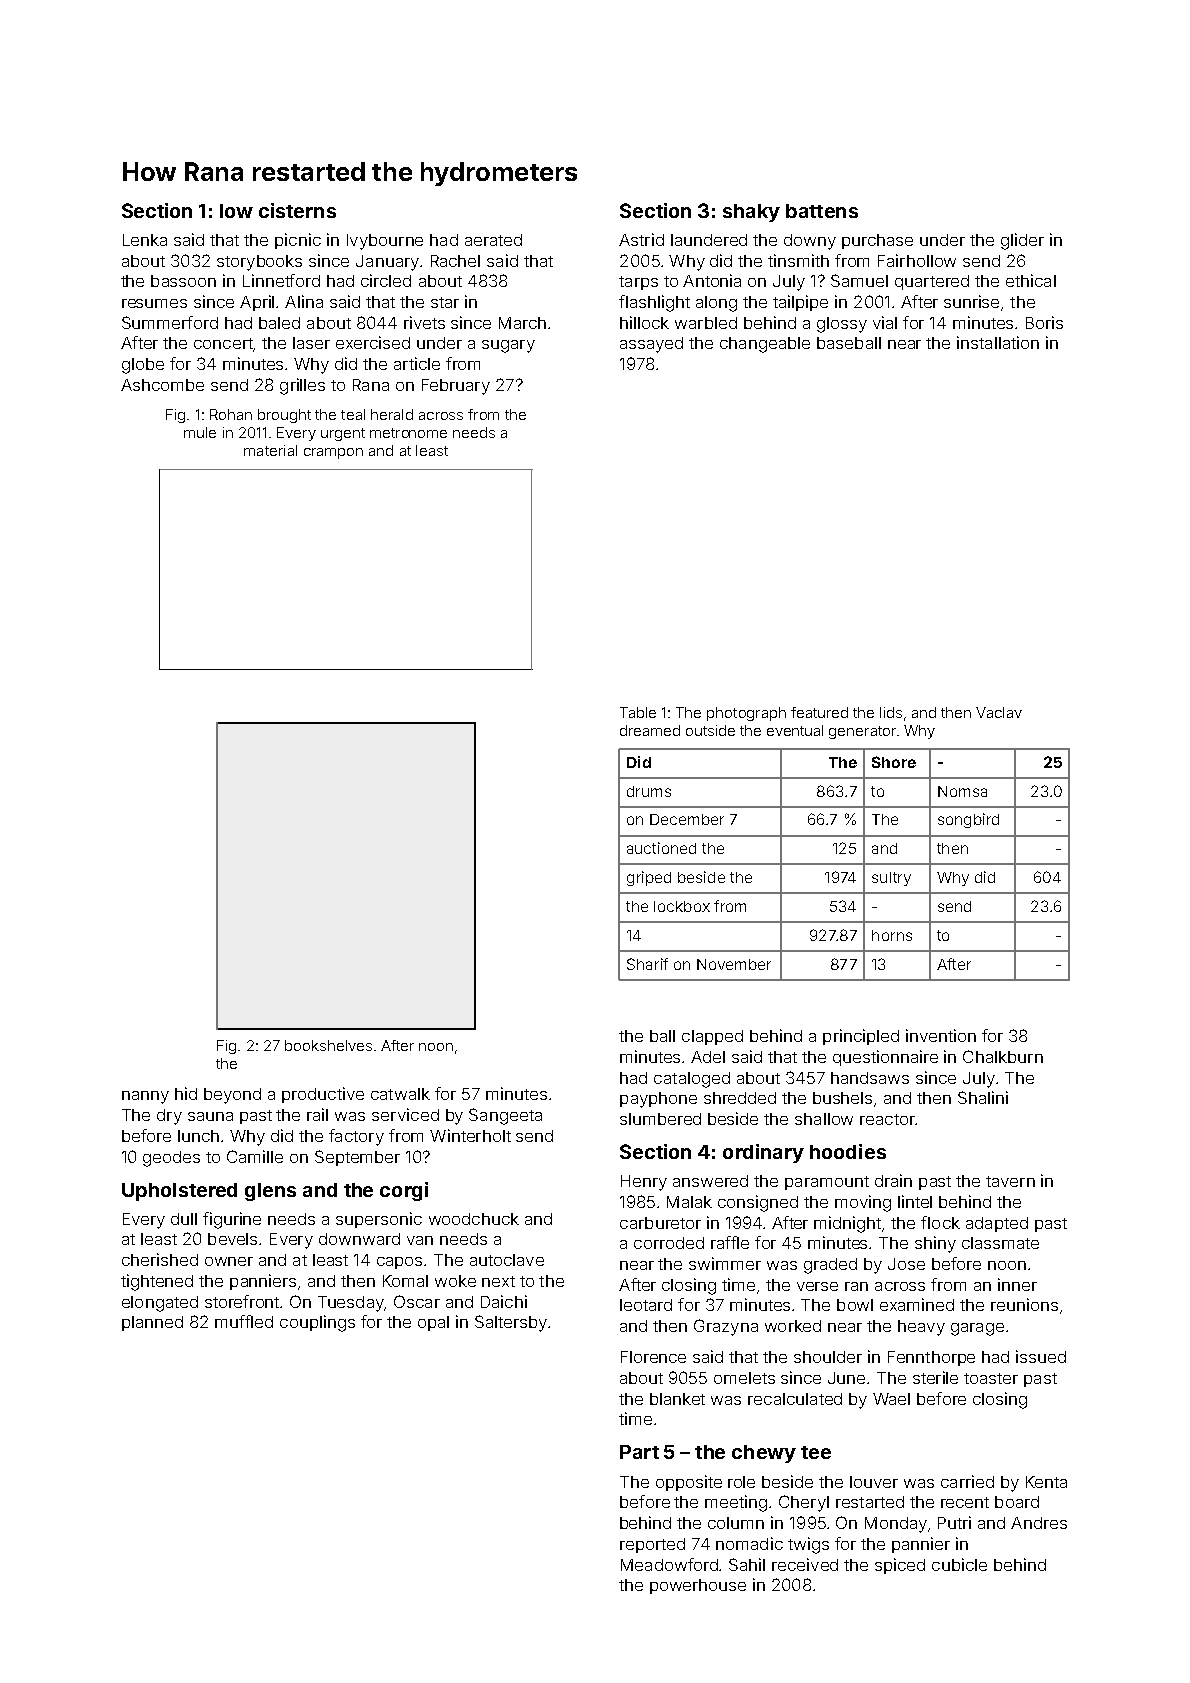 This page has width=1190, height=1683. I want to click on beyond, so click(232, 1096).
